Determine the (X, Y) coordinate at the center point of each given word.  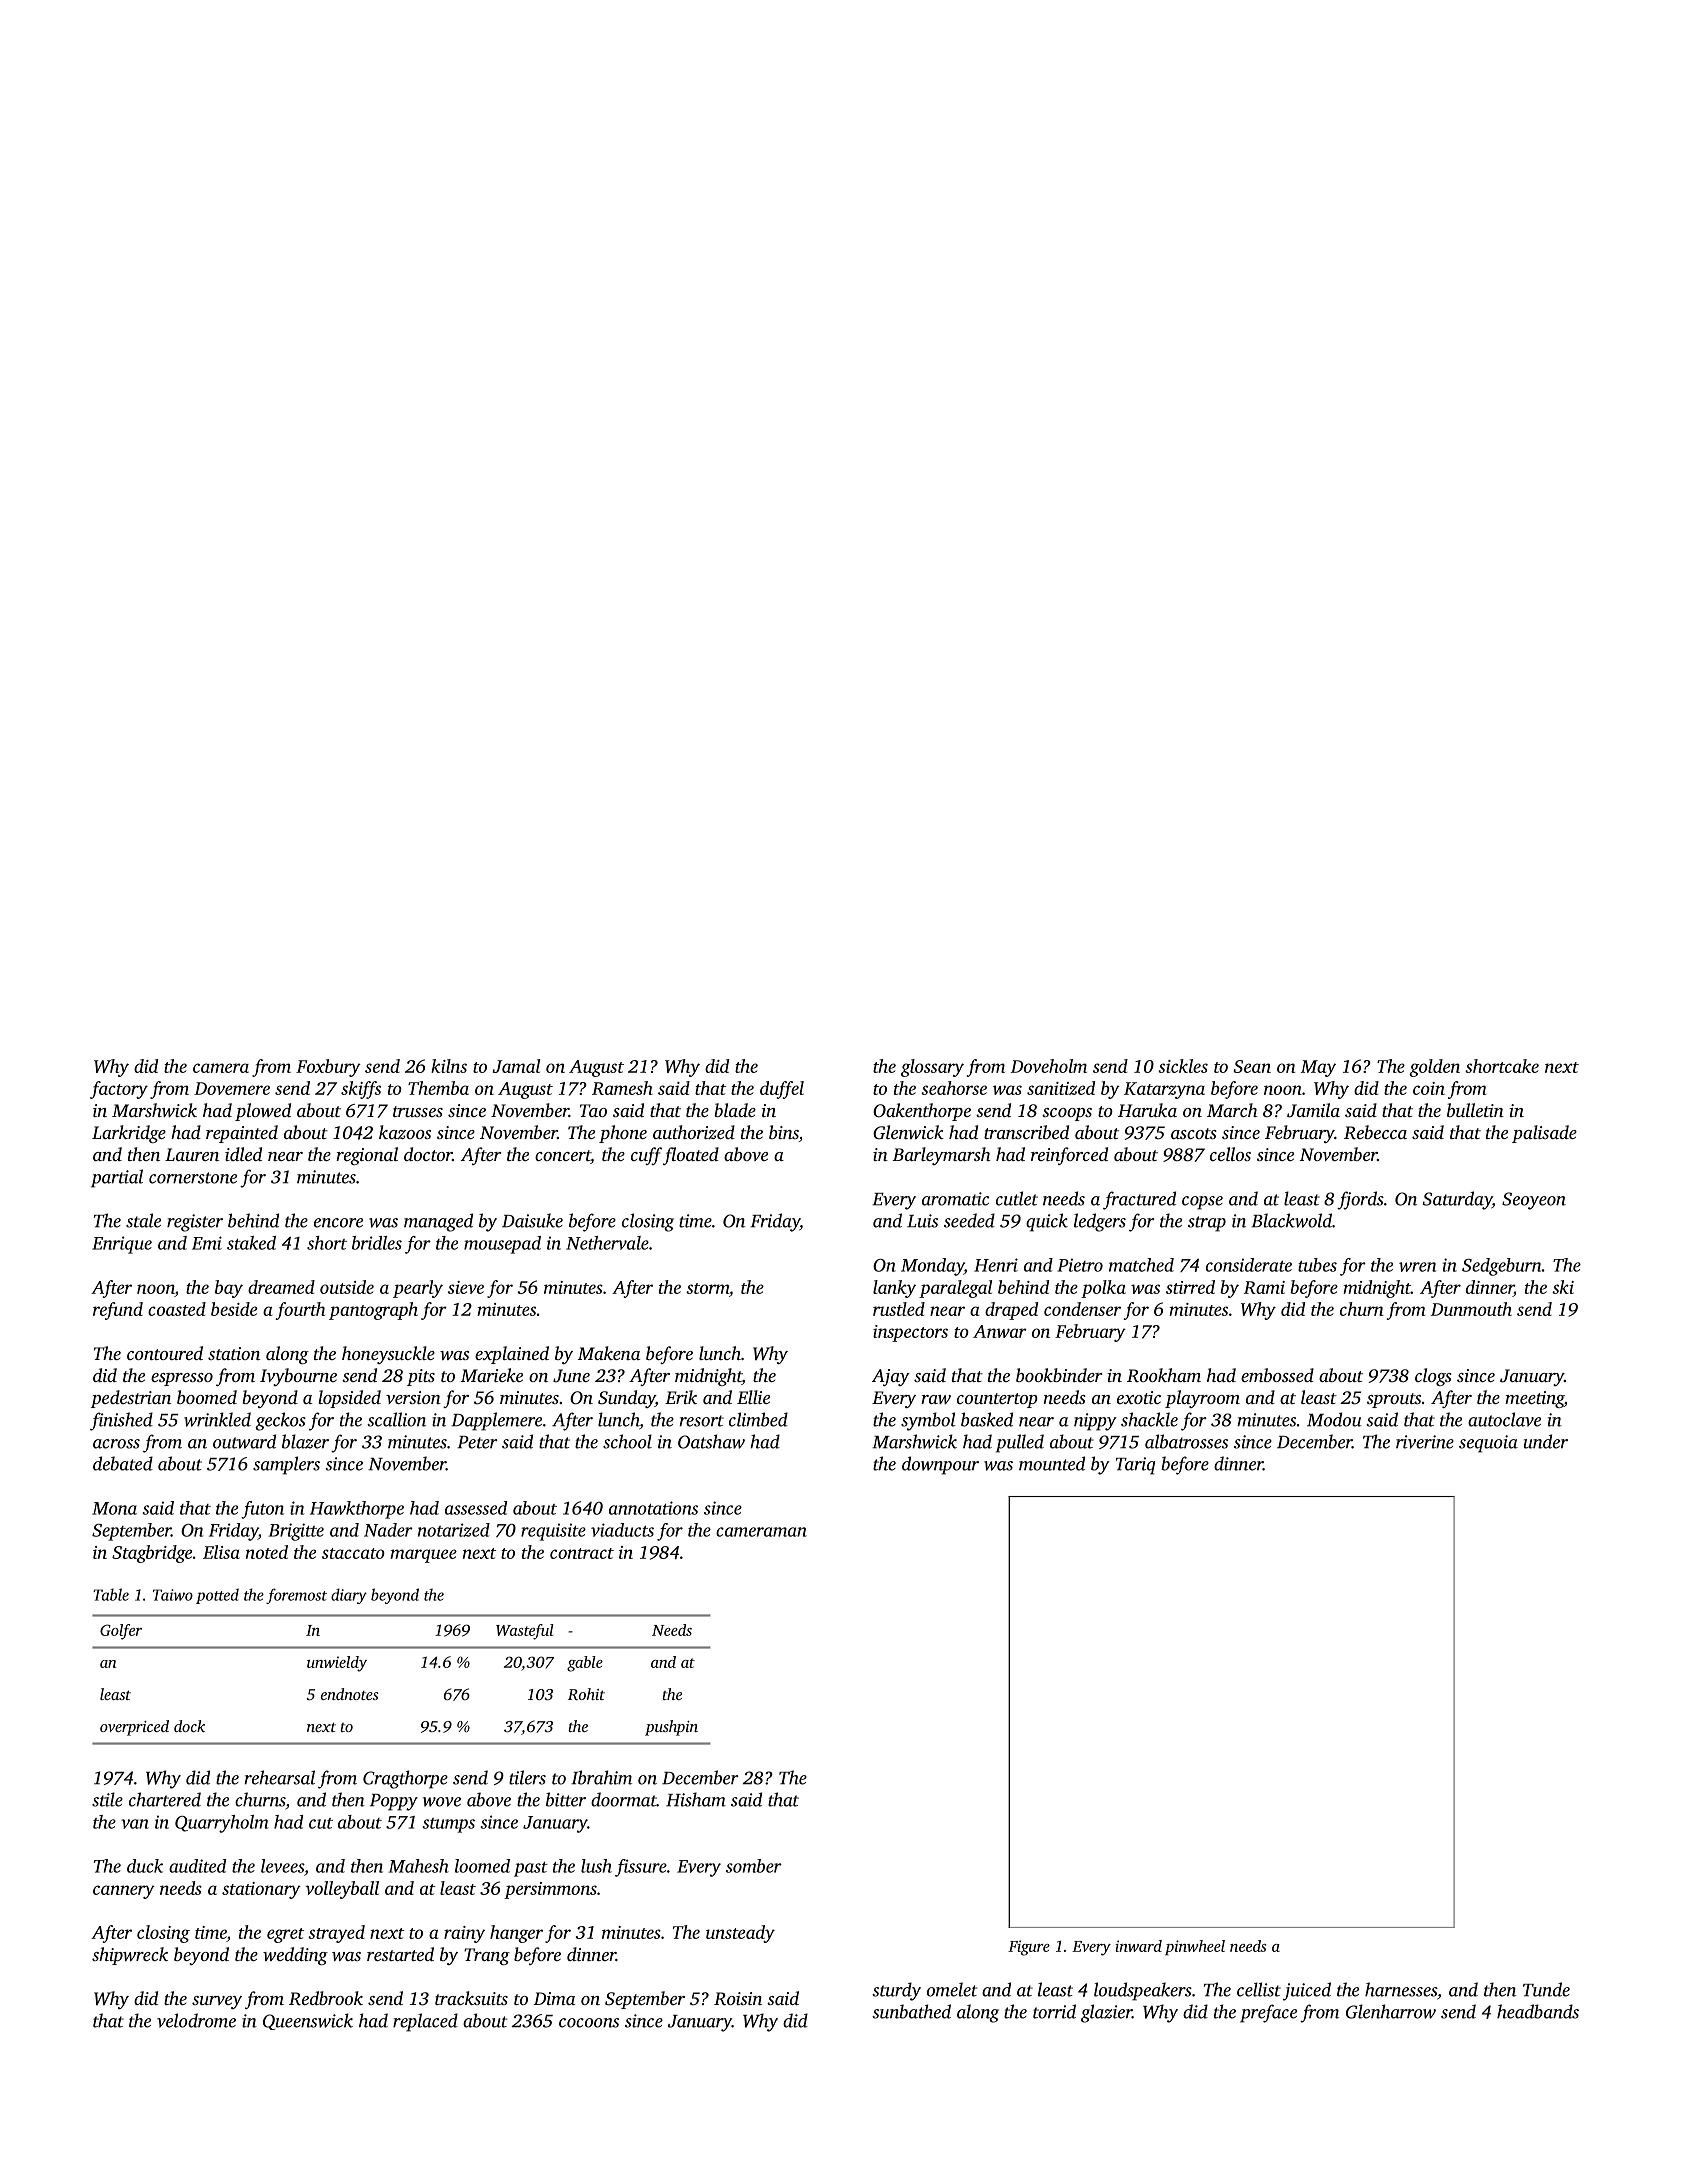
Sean (1252, 1066)
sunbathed (911, 2011)
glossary (932, 1068)
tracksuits (471, 1998)
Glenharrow (1391, 2011)
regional (367, 1156)
